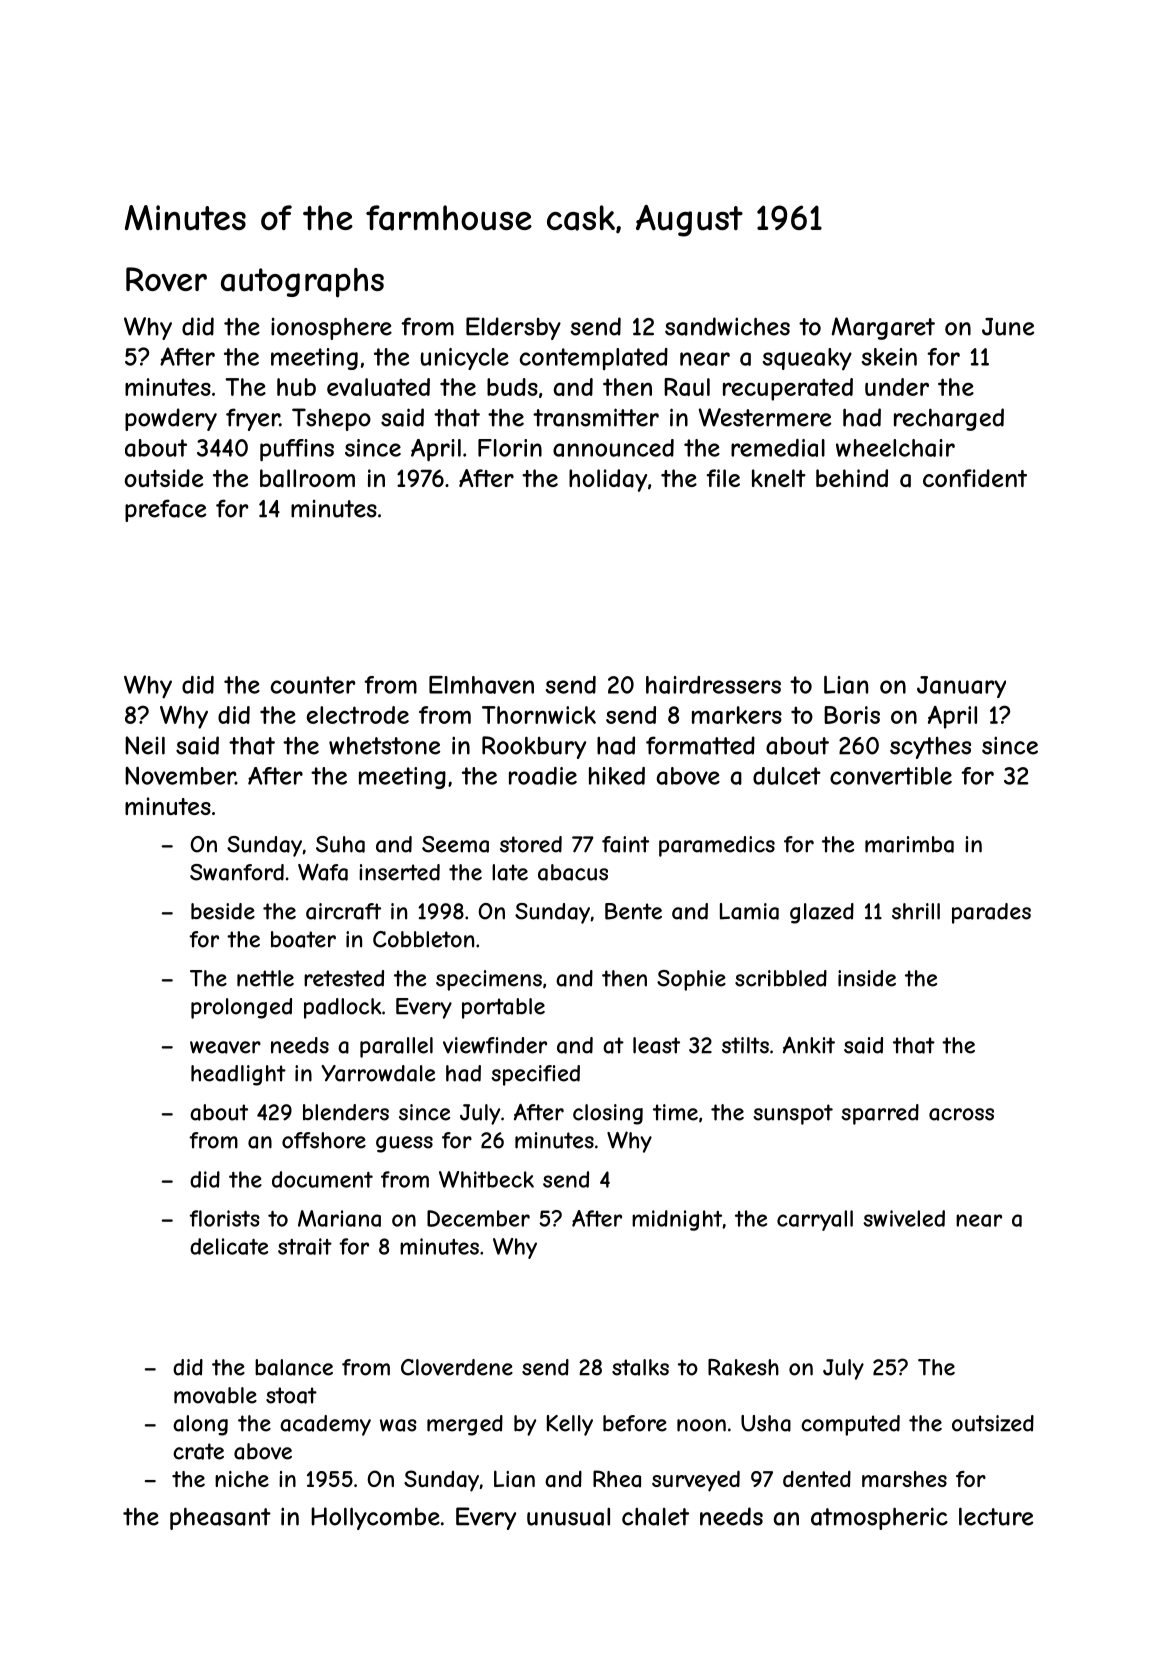  What do you see at coordinates (596, 417) in the screenshot?
I see `transmitter` at bounding box center [596, 417].
